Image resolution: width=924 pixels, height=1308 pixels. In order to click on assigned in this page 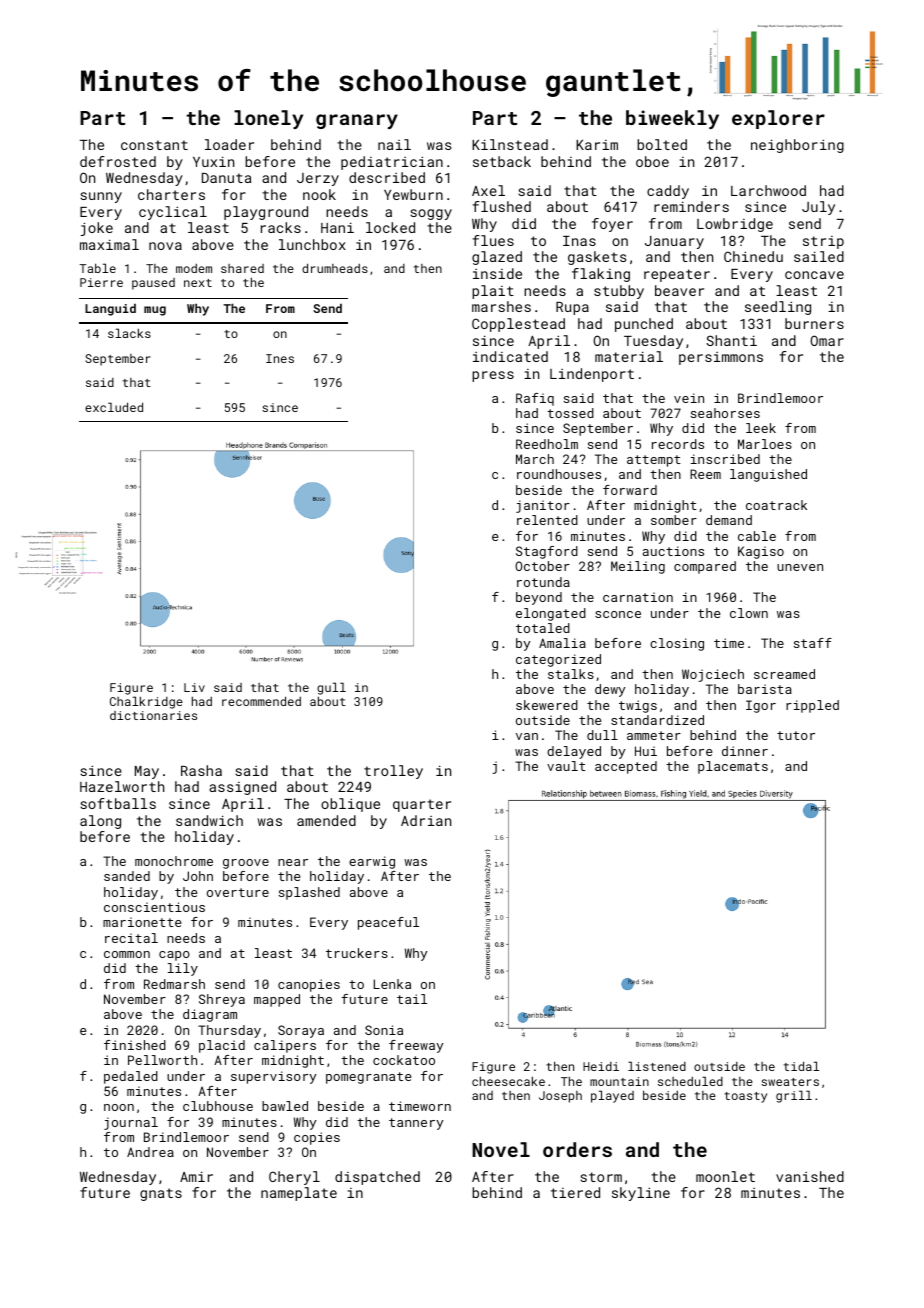, I will do `click(242, 788)`.
